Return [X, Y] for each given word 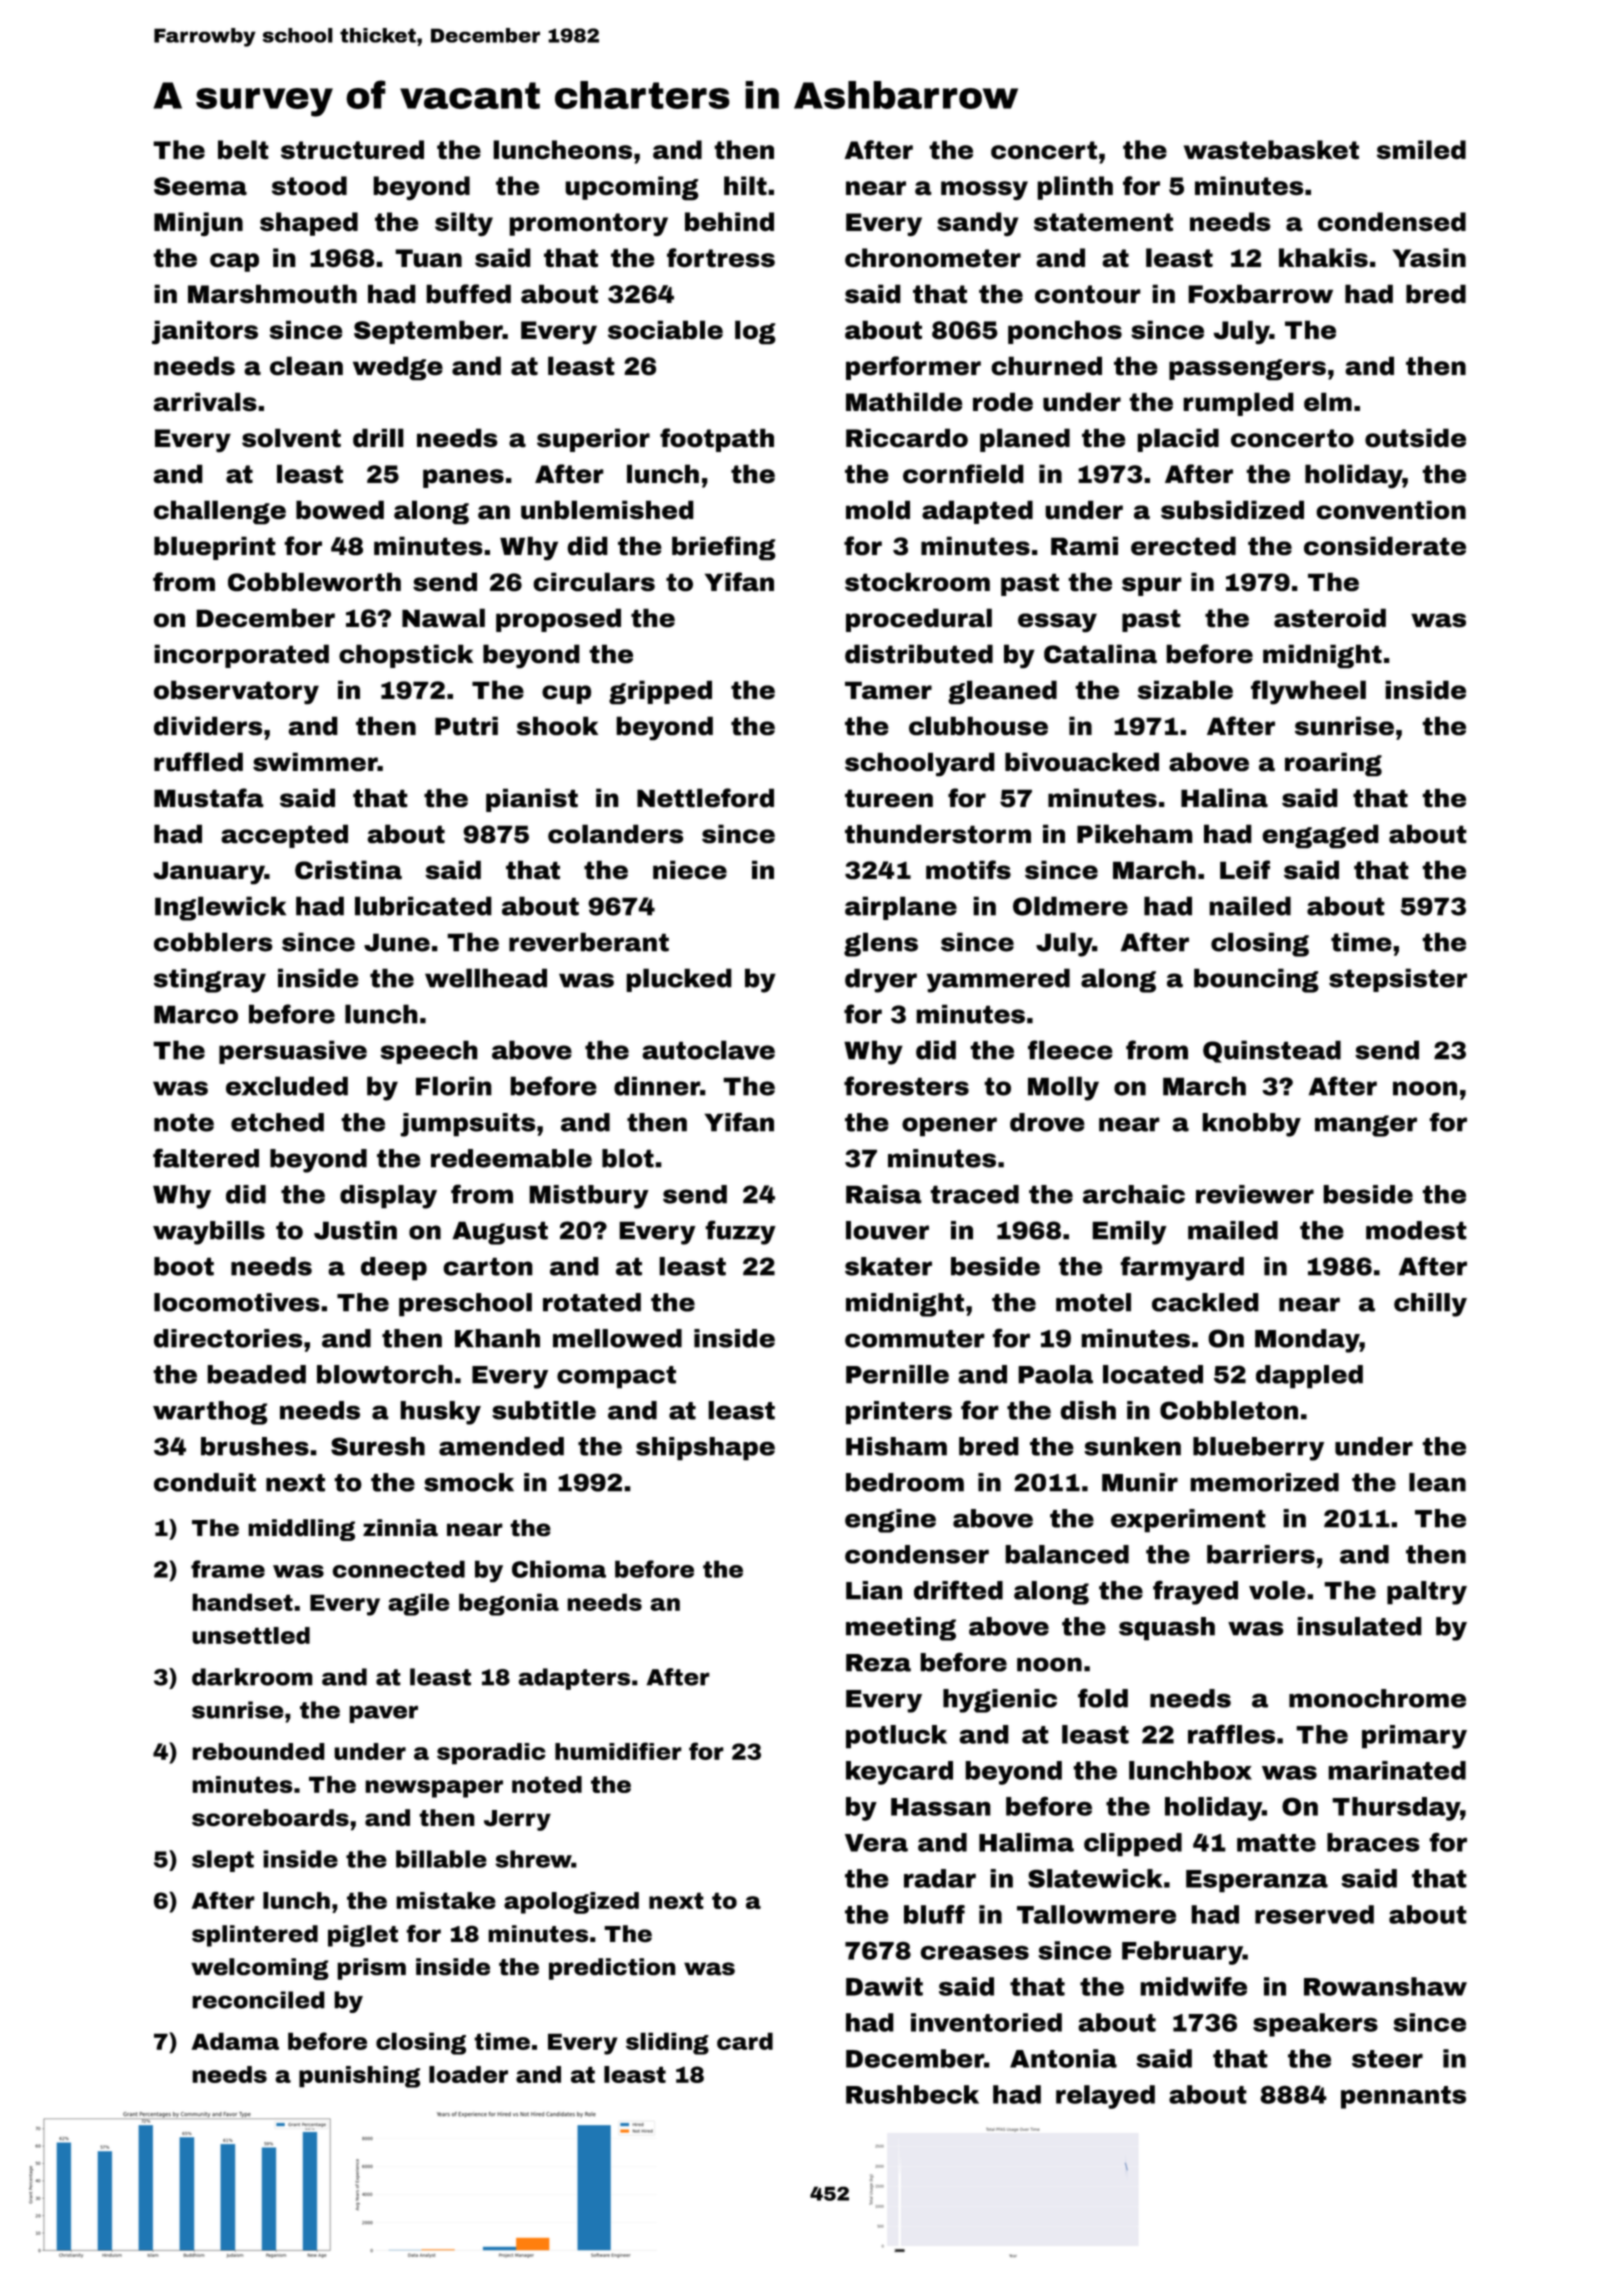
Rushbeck [912, 2094]
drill [378, 438]
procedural [919, 620]
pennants [1403, 2097]
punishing [359, 2077]
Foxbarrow [1260, 294]
